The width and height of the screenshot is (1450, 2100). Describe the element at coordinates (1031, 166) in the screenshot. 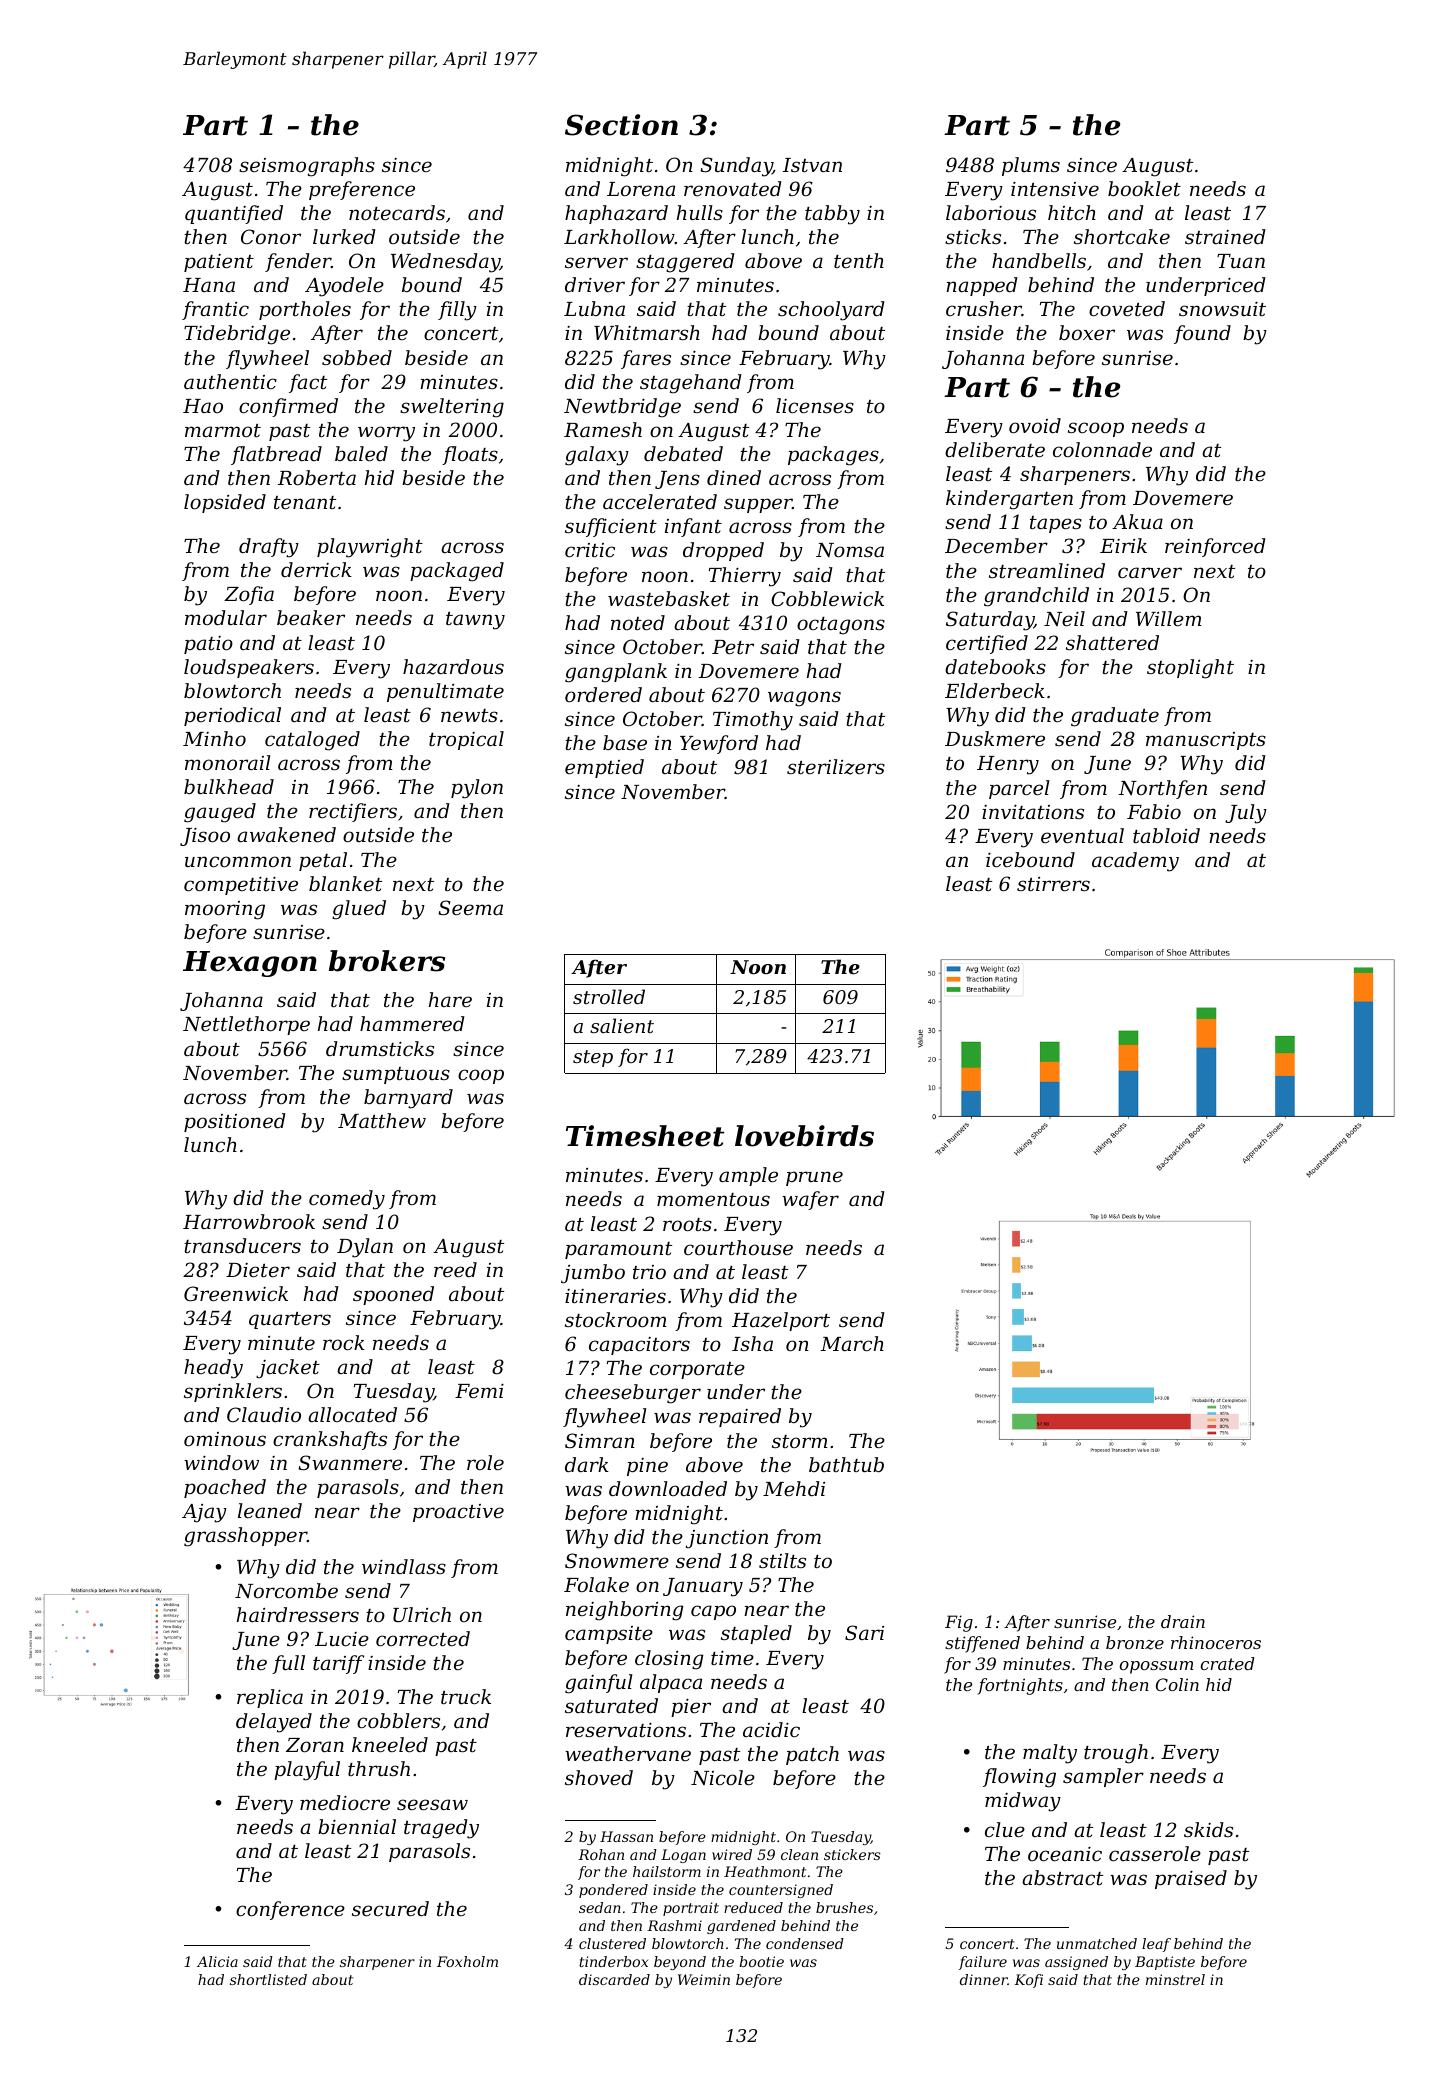

I see `plums` at that location.
